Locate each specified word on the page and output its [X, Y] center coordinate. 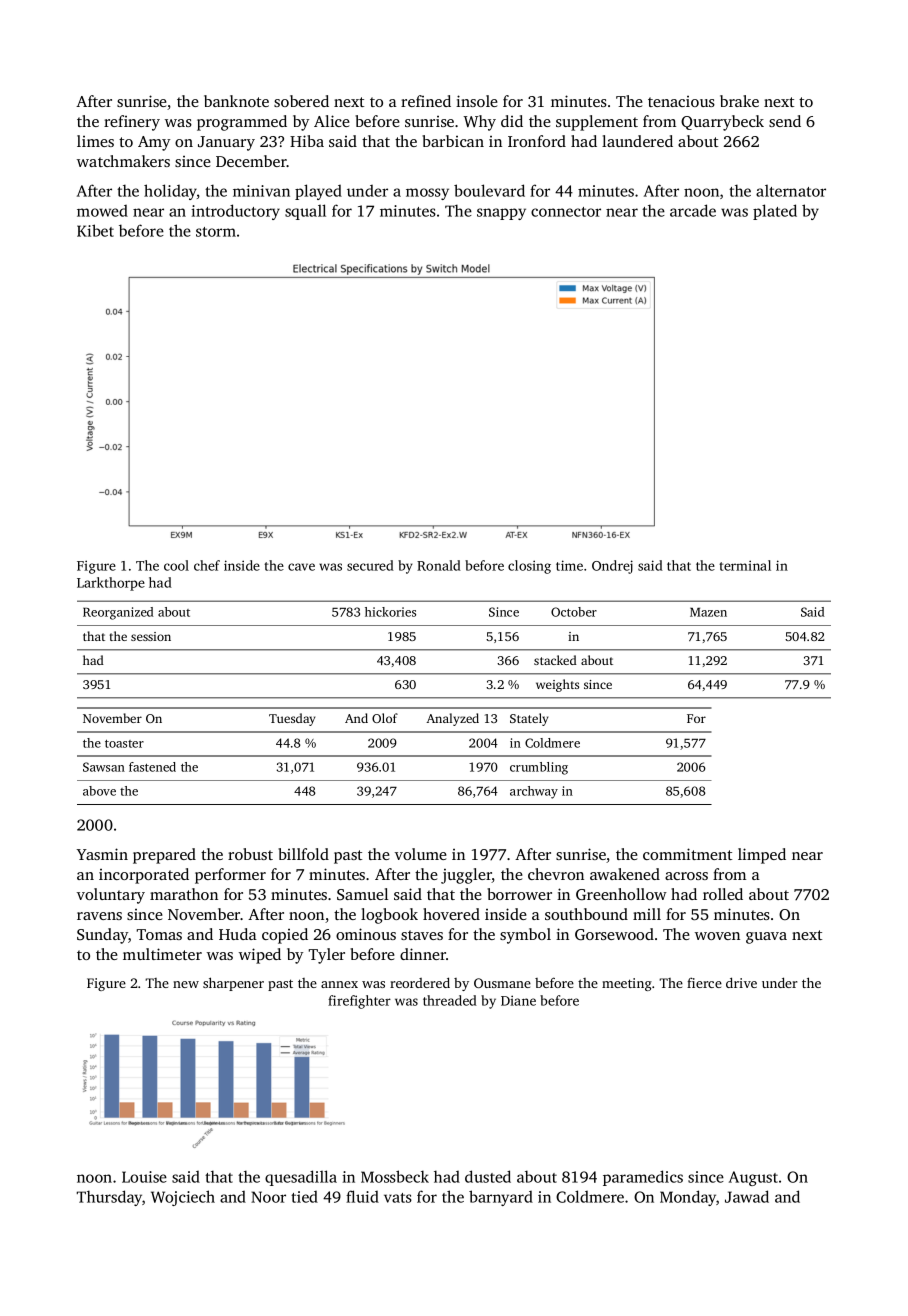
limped [762, 856]
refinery [132, 123]
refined [426, 101]
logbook [389, 916]
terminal [745, 565]
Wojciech [183, 1198]
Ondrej [612, 567]
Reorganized [118, 613]
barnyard [501, 1198]
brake [739, 101]
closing [529, 567]
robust [250, 854]
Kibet [95, 230]
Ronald [439, 565]
